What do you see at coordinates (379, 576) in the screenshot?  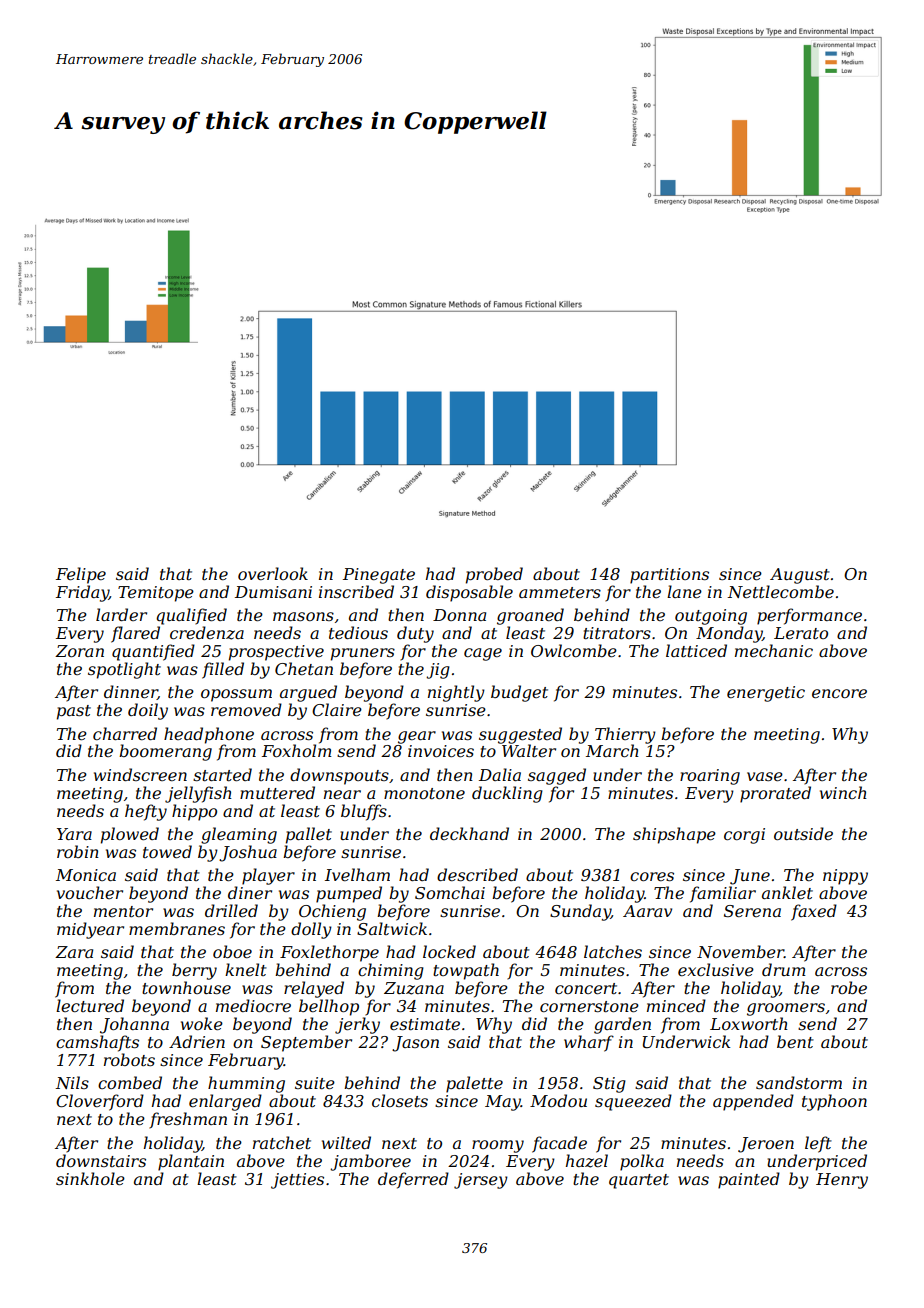 I see `Pinegate` at bounding box center [379, 576].
